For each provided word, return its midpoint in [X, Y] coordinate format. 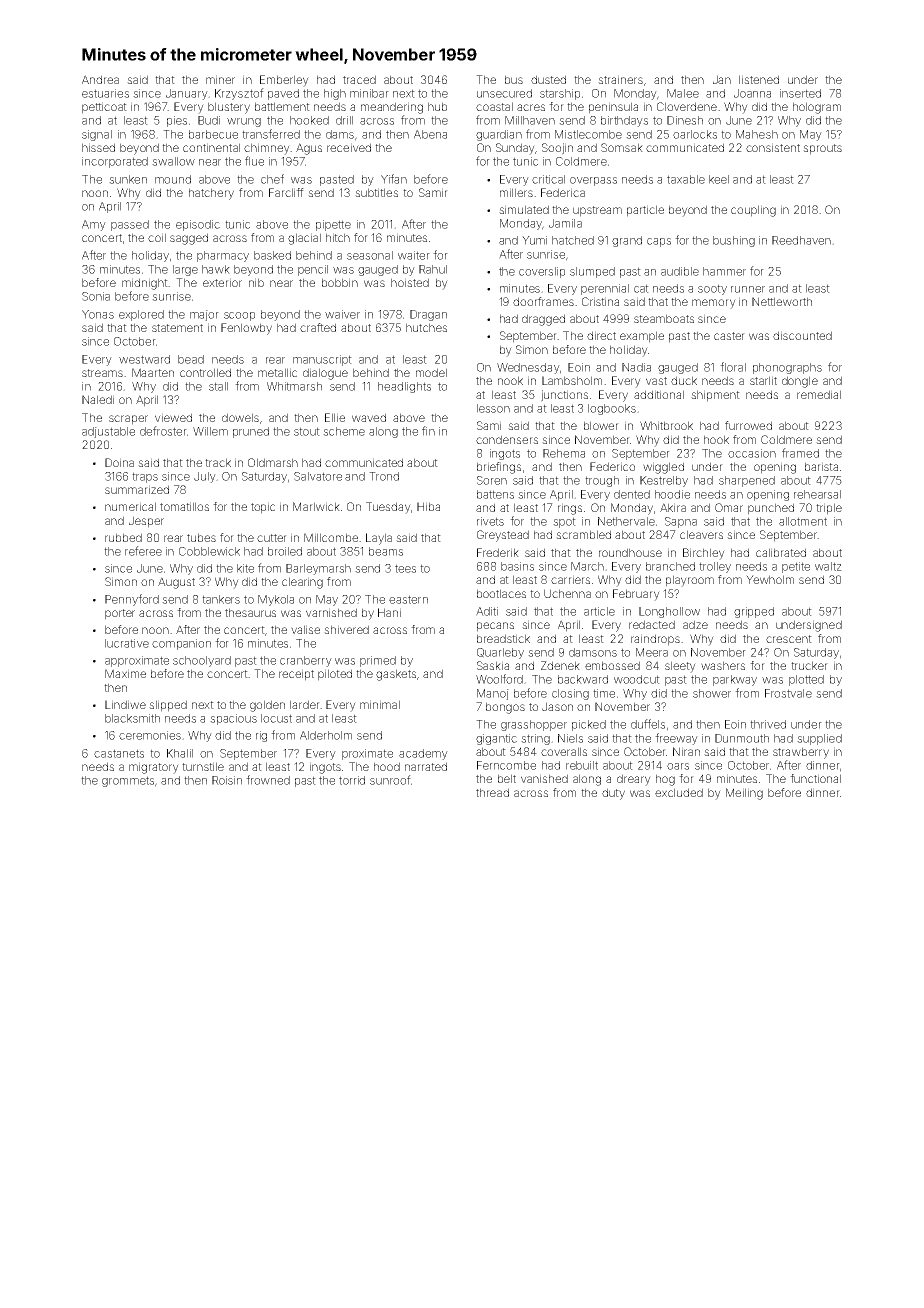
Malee [683, 93]
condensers [507, 439]
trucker [809, 665]
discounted [802, 335]
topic [263, 508]
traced [359, 79]
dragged [543, 320]
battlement [282, 106]
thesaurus [250, 612]
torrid [352, 780]
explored [141, 315]
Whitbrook [666, 425]
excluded [679, 792]
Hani [389, 612]
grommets [128, 781]
